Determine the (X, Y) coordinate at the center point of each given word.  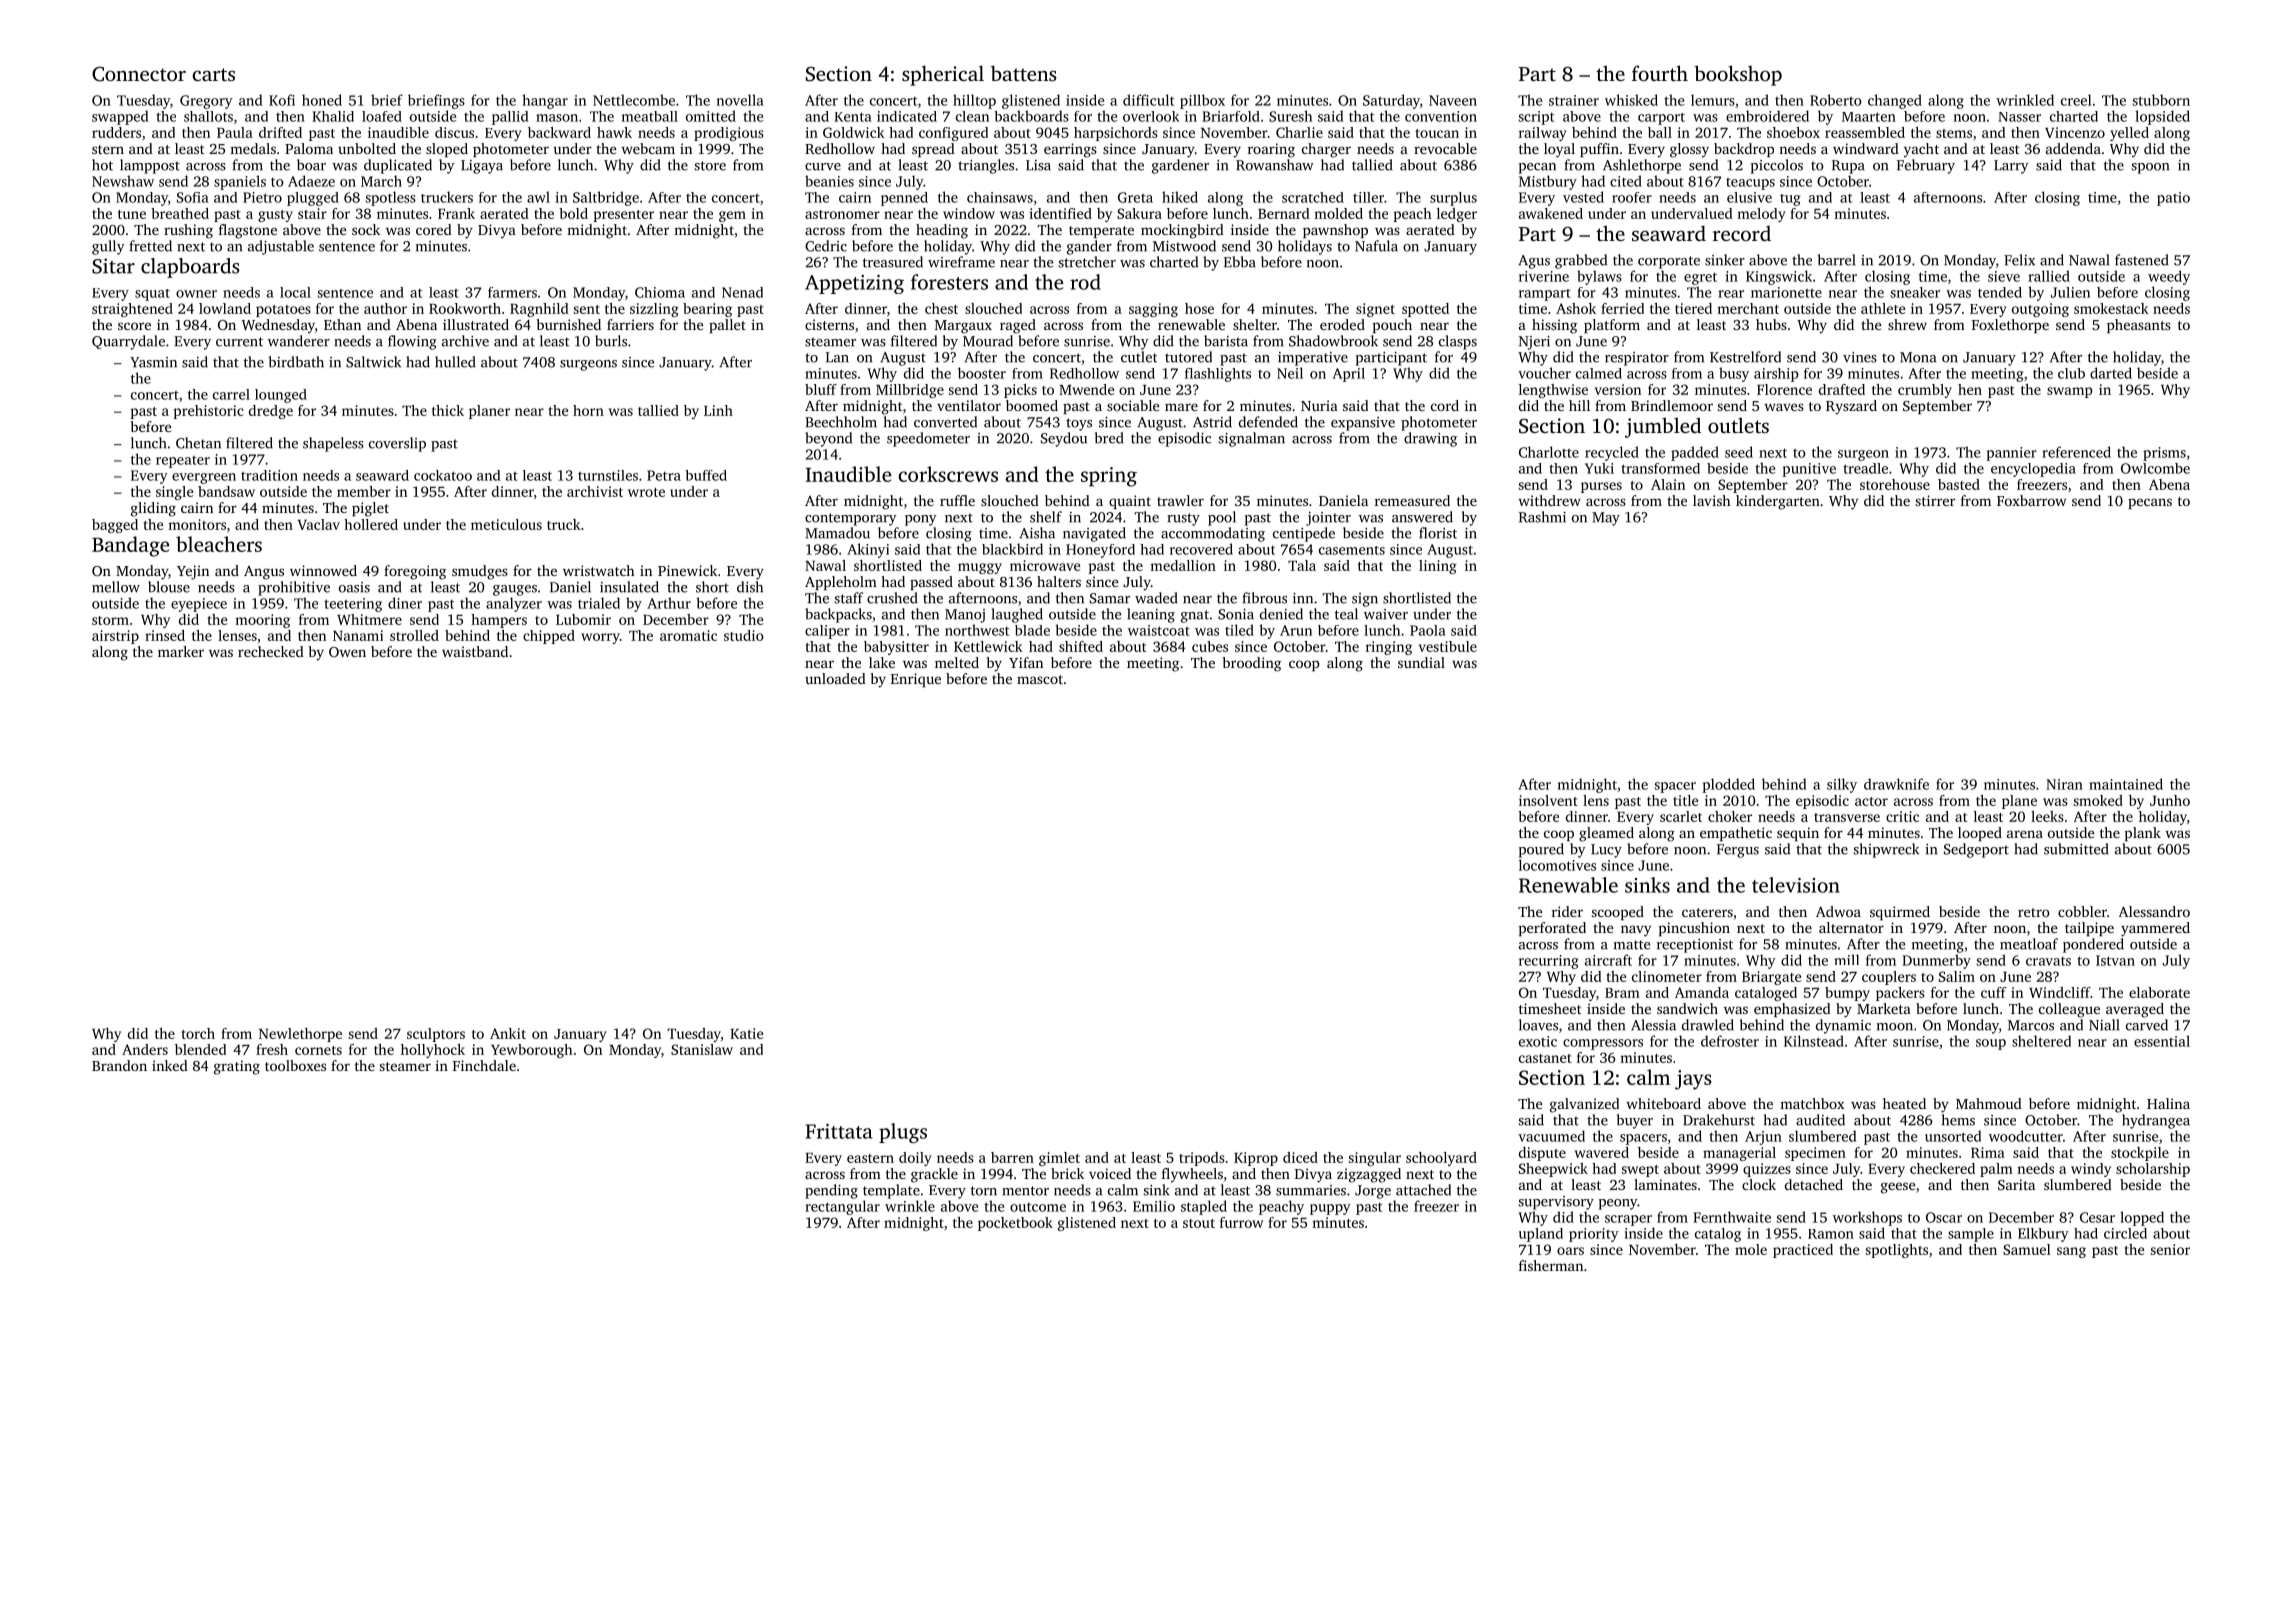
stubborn (2161, 100)
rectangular (842, 1207)
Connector (139, 74)
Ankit (508, 1033)
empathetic (1736, 834)
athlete (1883, 308)
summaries (1311, 1190)
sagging (1153, 310)
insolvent (1548, 800)
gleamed (1606, 834)
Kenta (853, 117)
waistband (475, 651)
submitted (2076, 849)
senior (2170, 1249)
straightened (132, 310)
